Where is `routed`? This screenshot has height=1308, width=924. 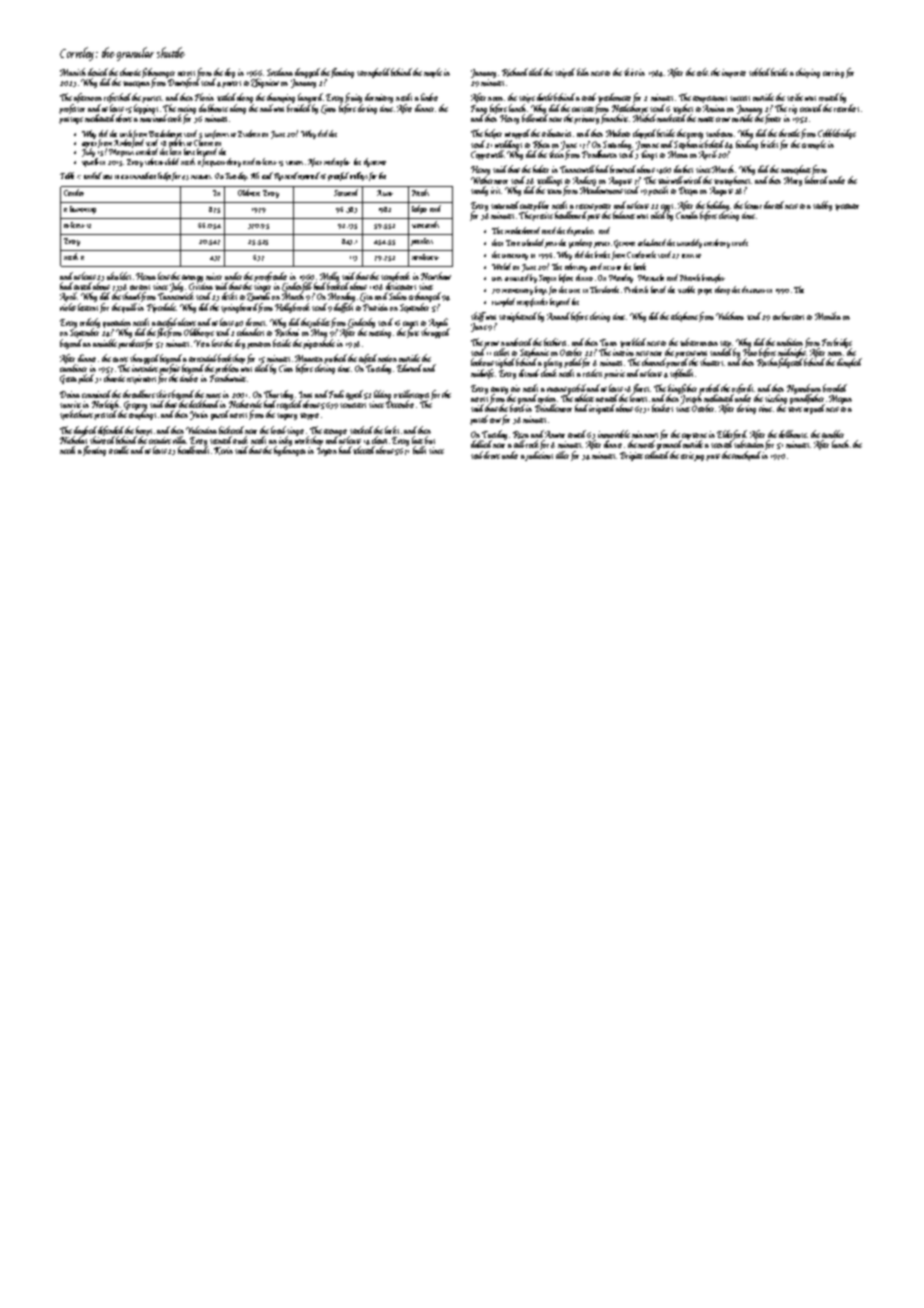
routed is located at coordinates (829, 97).
